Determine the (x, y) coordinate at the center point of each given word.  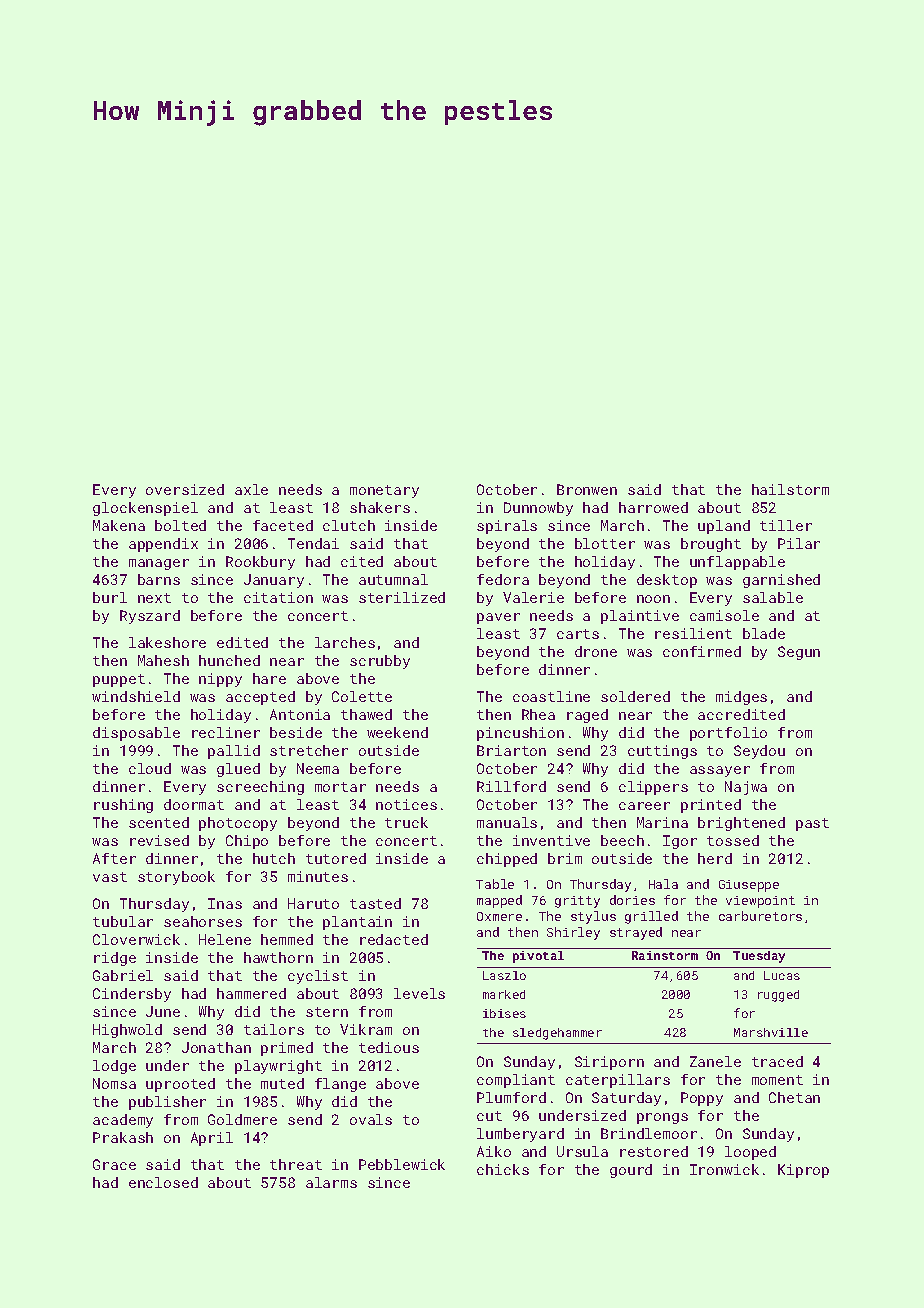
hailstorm (790, 489)
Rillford (511, 786)
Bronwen (587, 489)
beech (622, 840)
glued (238, 770)
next (154, 598)
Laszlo (504, 975)
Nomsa (114, 1083)
